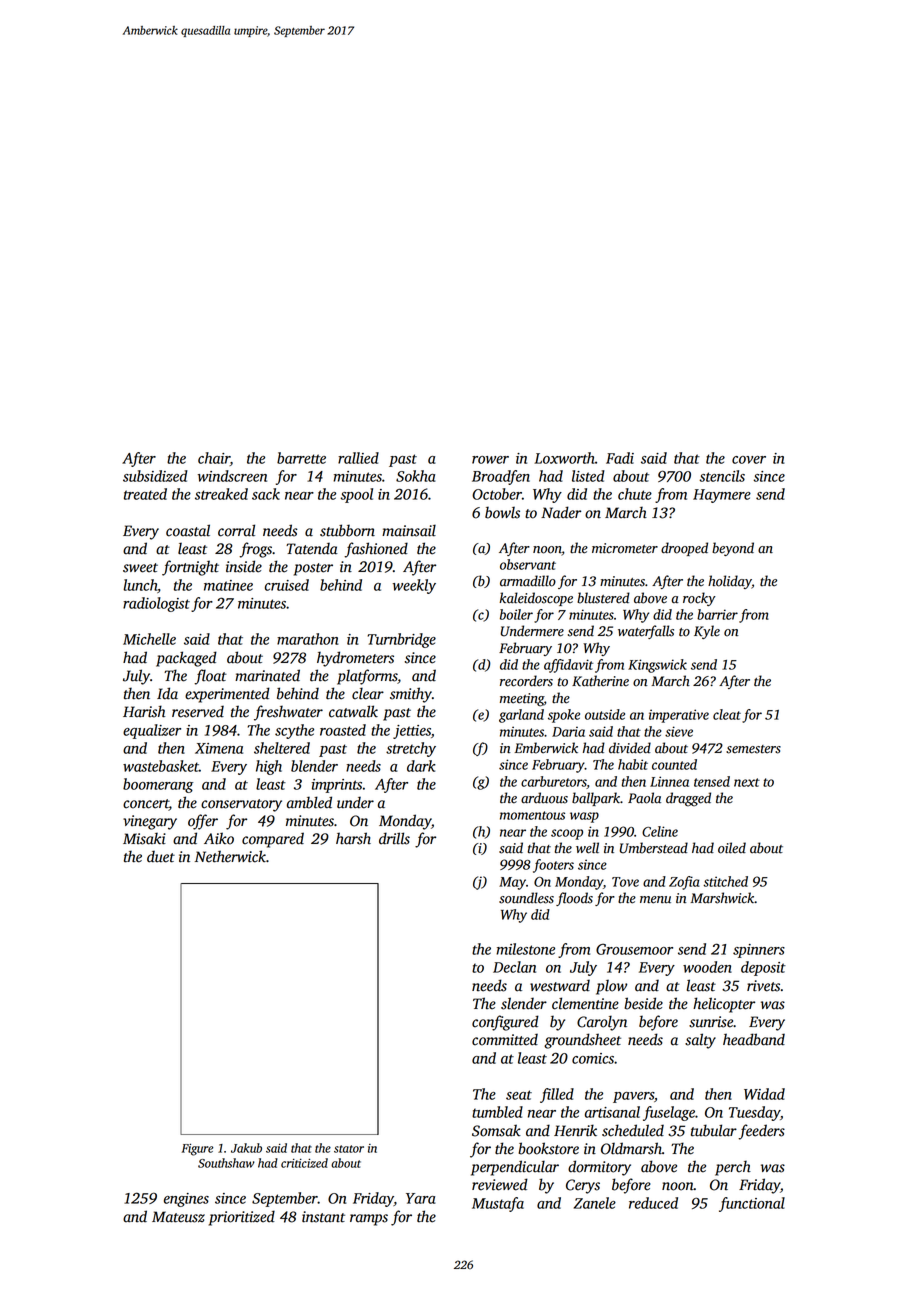  I want to click on duet, so click(161, 856).
